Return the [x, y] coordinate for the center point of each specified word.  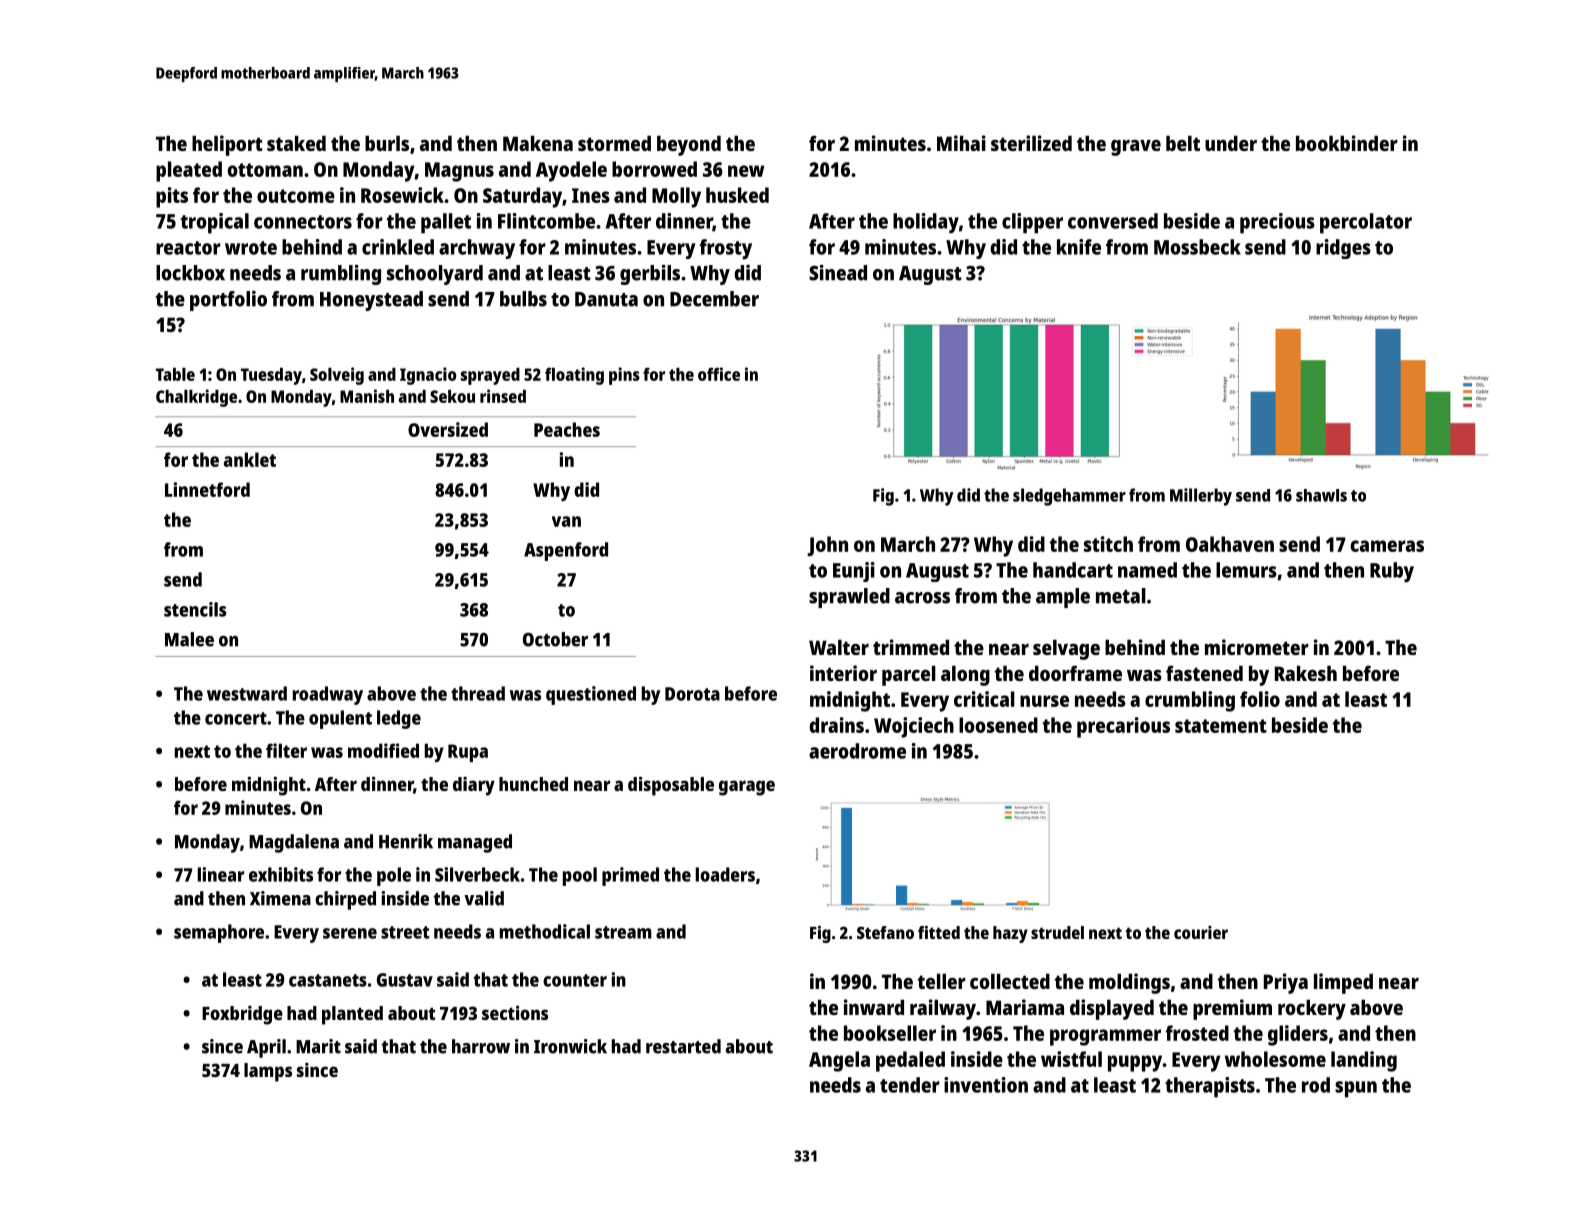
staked [296, 143]
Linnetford [207, 489]
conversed [1113, 221]
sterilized [1031, 143]
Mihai [961, 143]
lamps [268, 1072]
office [719, 374]
